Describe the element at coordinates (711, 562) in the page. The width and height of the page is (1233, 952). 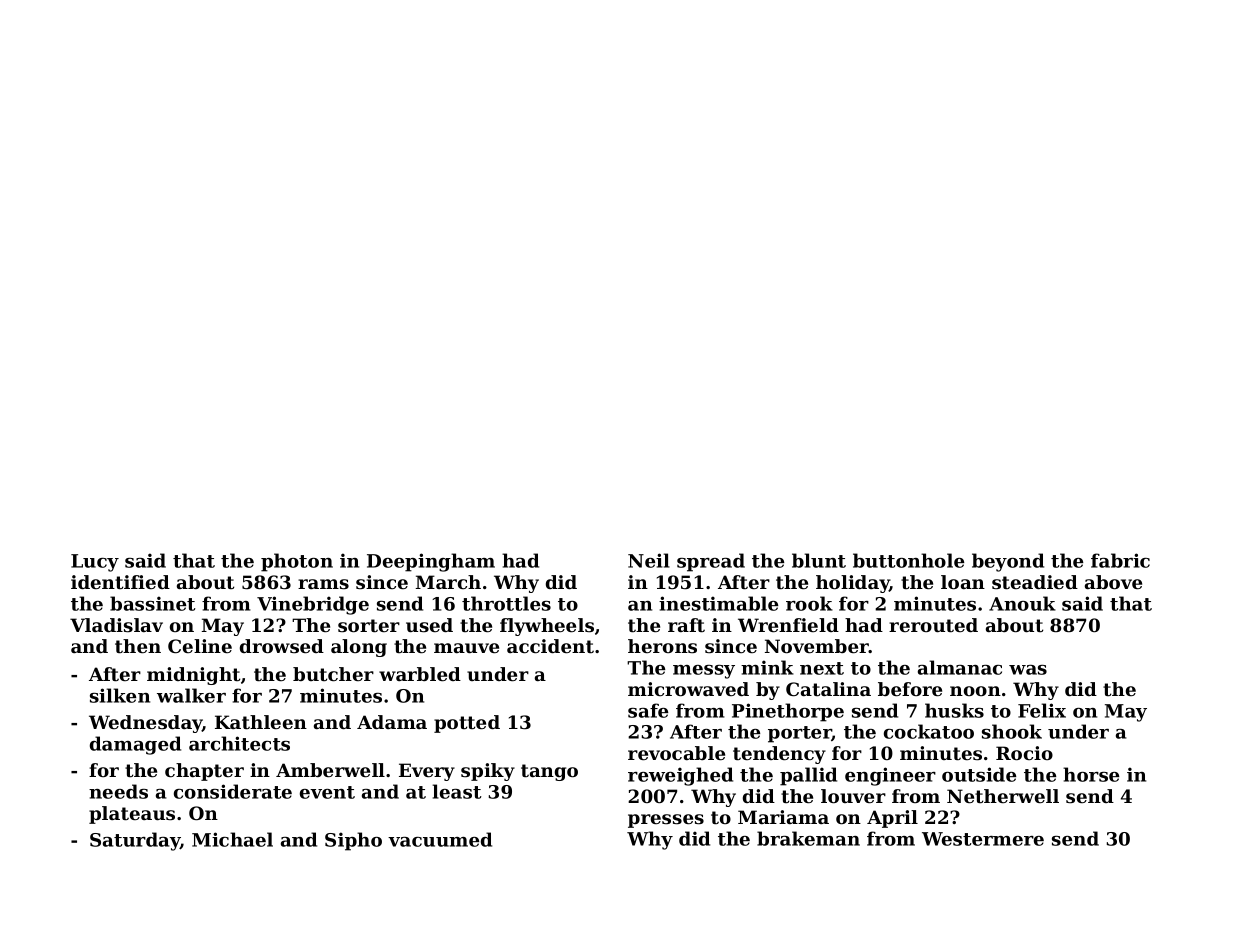
I see `spread` at that location.
